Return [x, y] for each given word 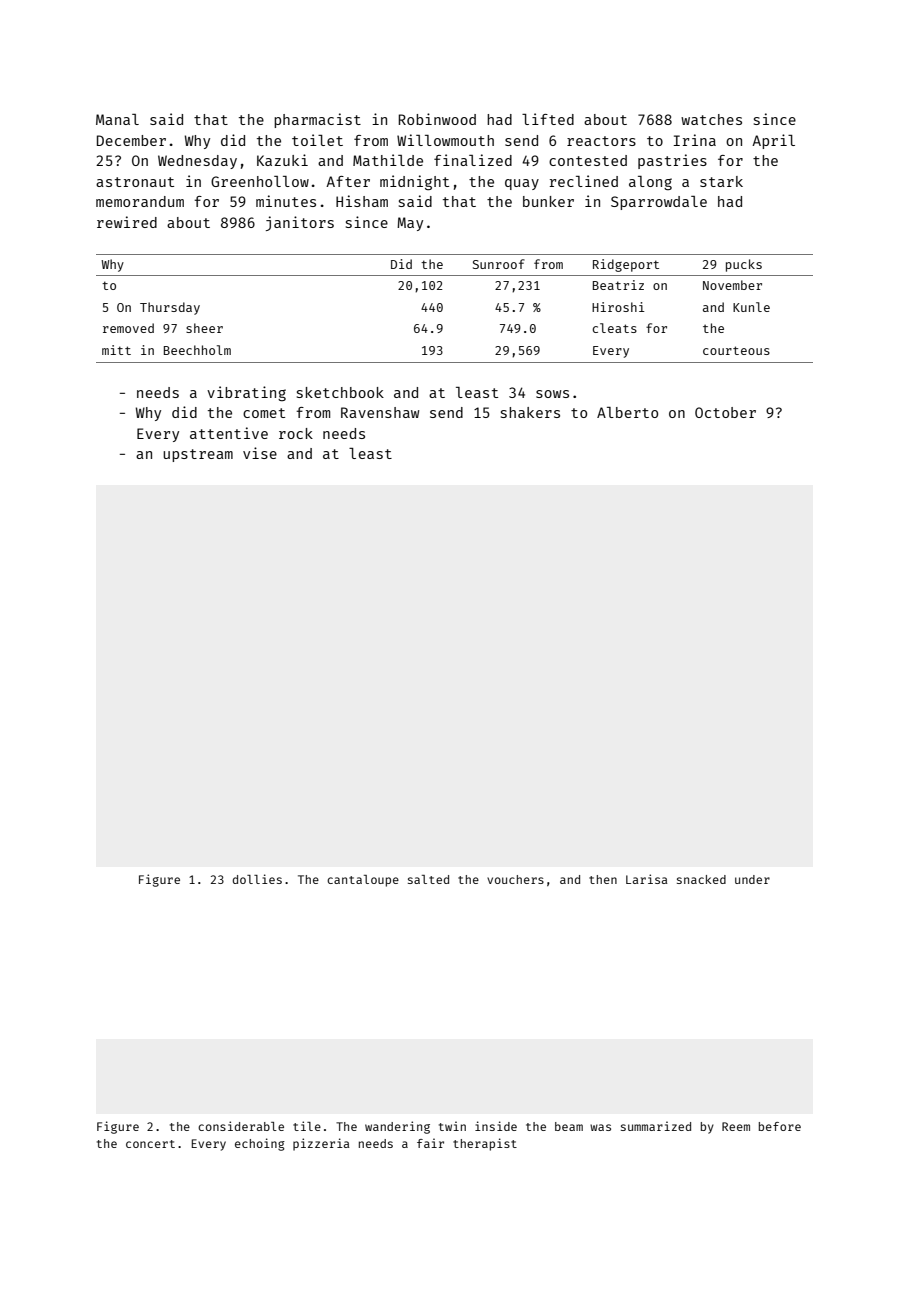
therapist [485, 1144]
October [725, 412]
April [773, 141]
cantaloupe [363, 881]
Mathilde [388, 160]
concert [150, 1144]
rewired [127, 222]
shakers [530, 412]
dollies [257, 879]
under [752, 879]
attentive [229, 433]
